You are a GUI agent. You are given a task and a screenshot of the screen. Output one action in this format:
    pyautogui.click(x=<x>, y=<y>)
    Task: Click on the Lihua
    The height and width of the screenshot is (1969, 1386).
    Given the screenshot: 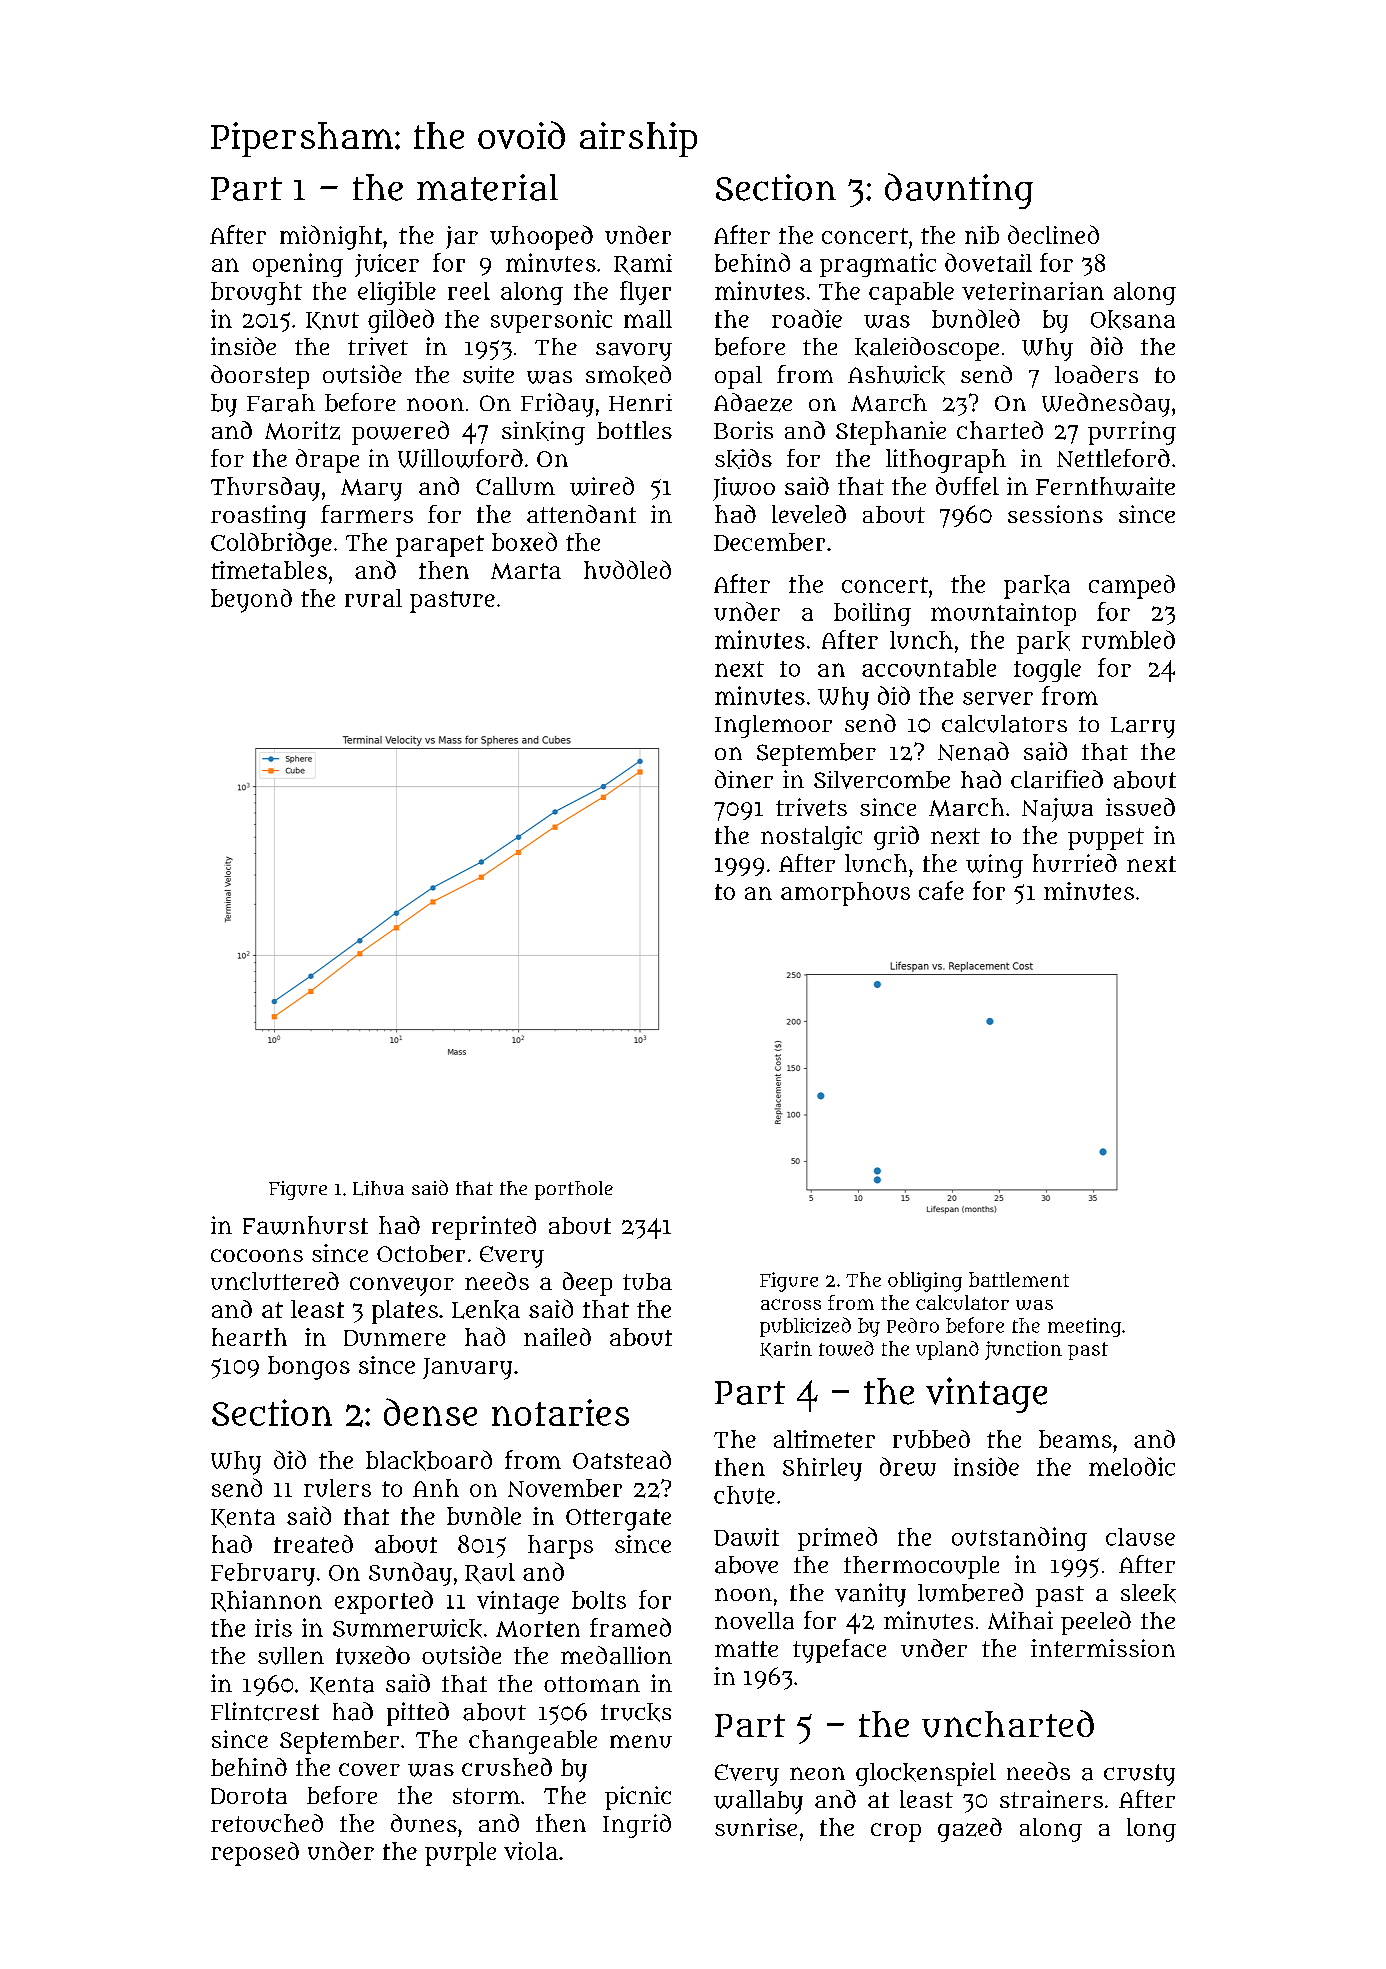 What is the action you would take?
    pyautogui.click(x=378, y=1188)
